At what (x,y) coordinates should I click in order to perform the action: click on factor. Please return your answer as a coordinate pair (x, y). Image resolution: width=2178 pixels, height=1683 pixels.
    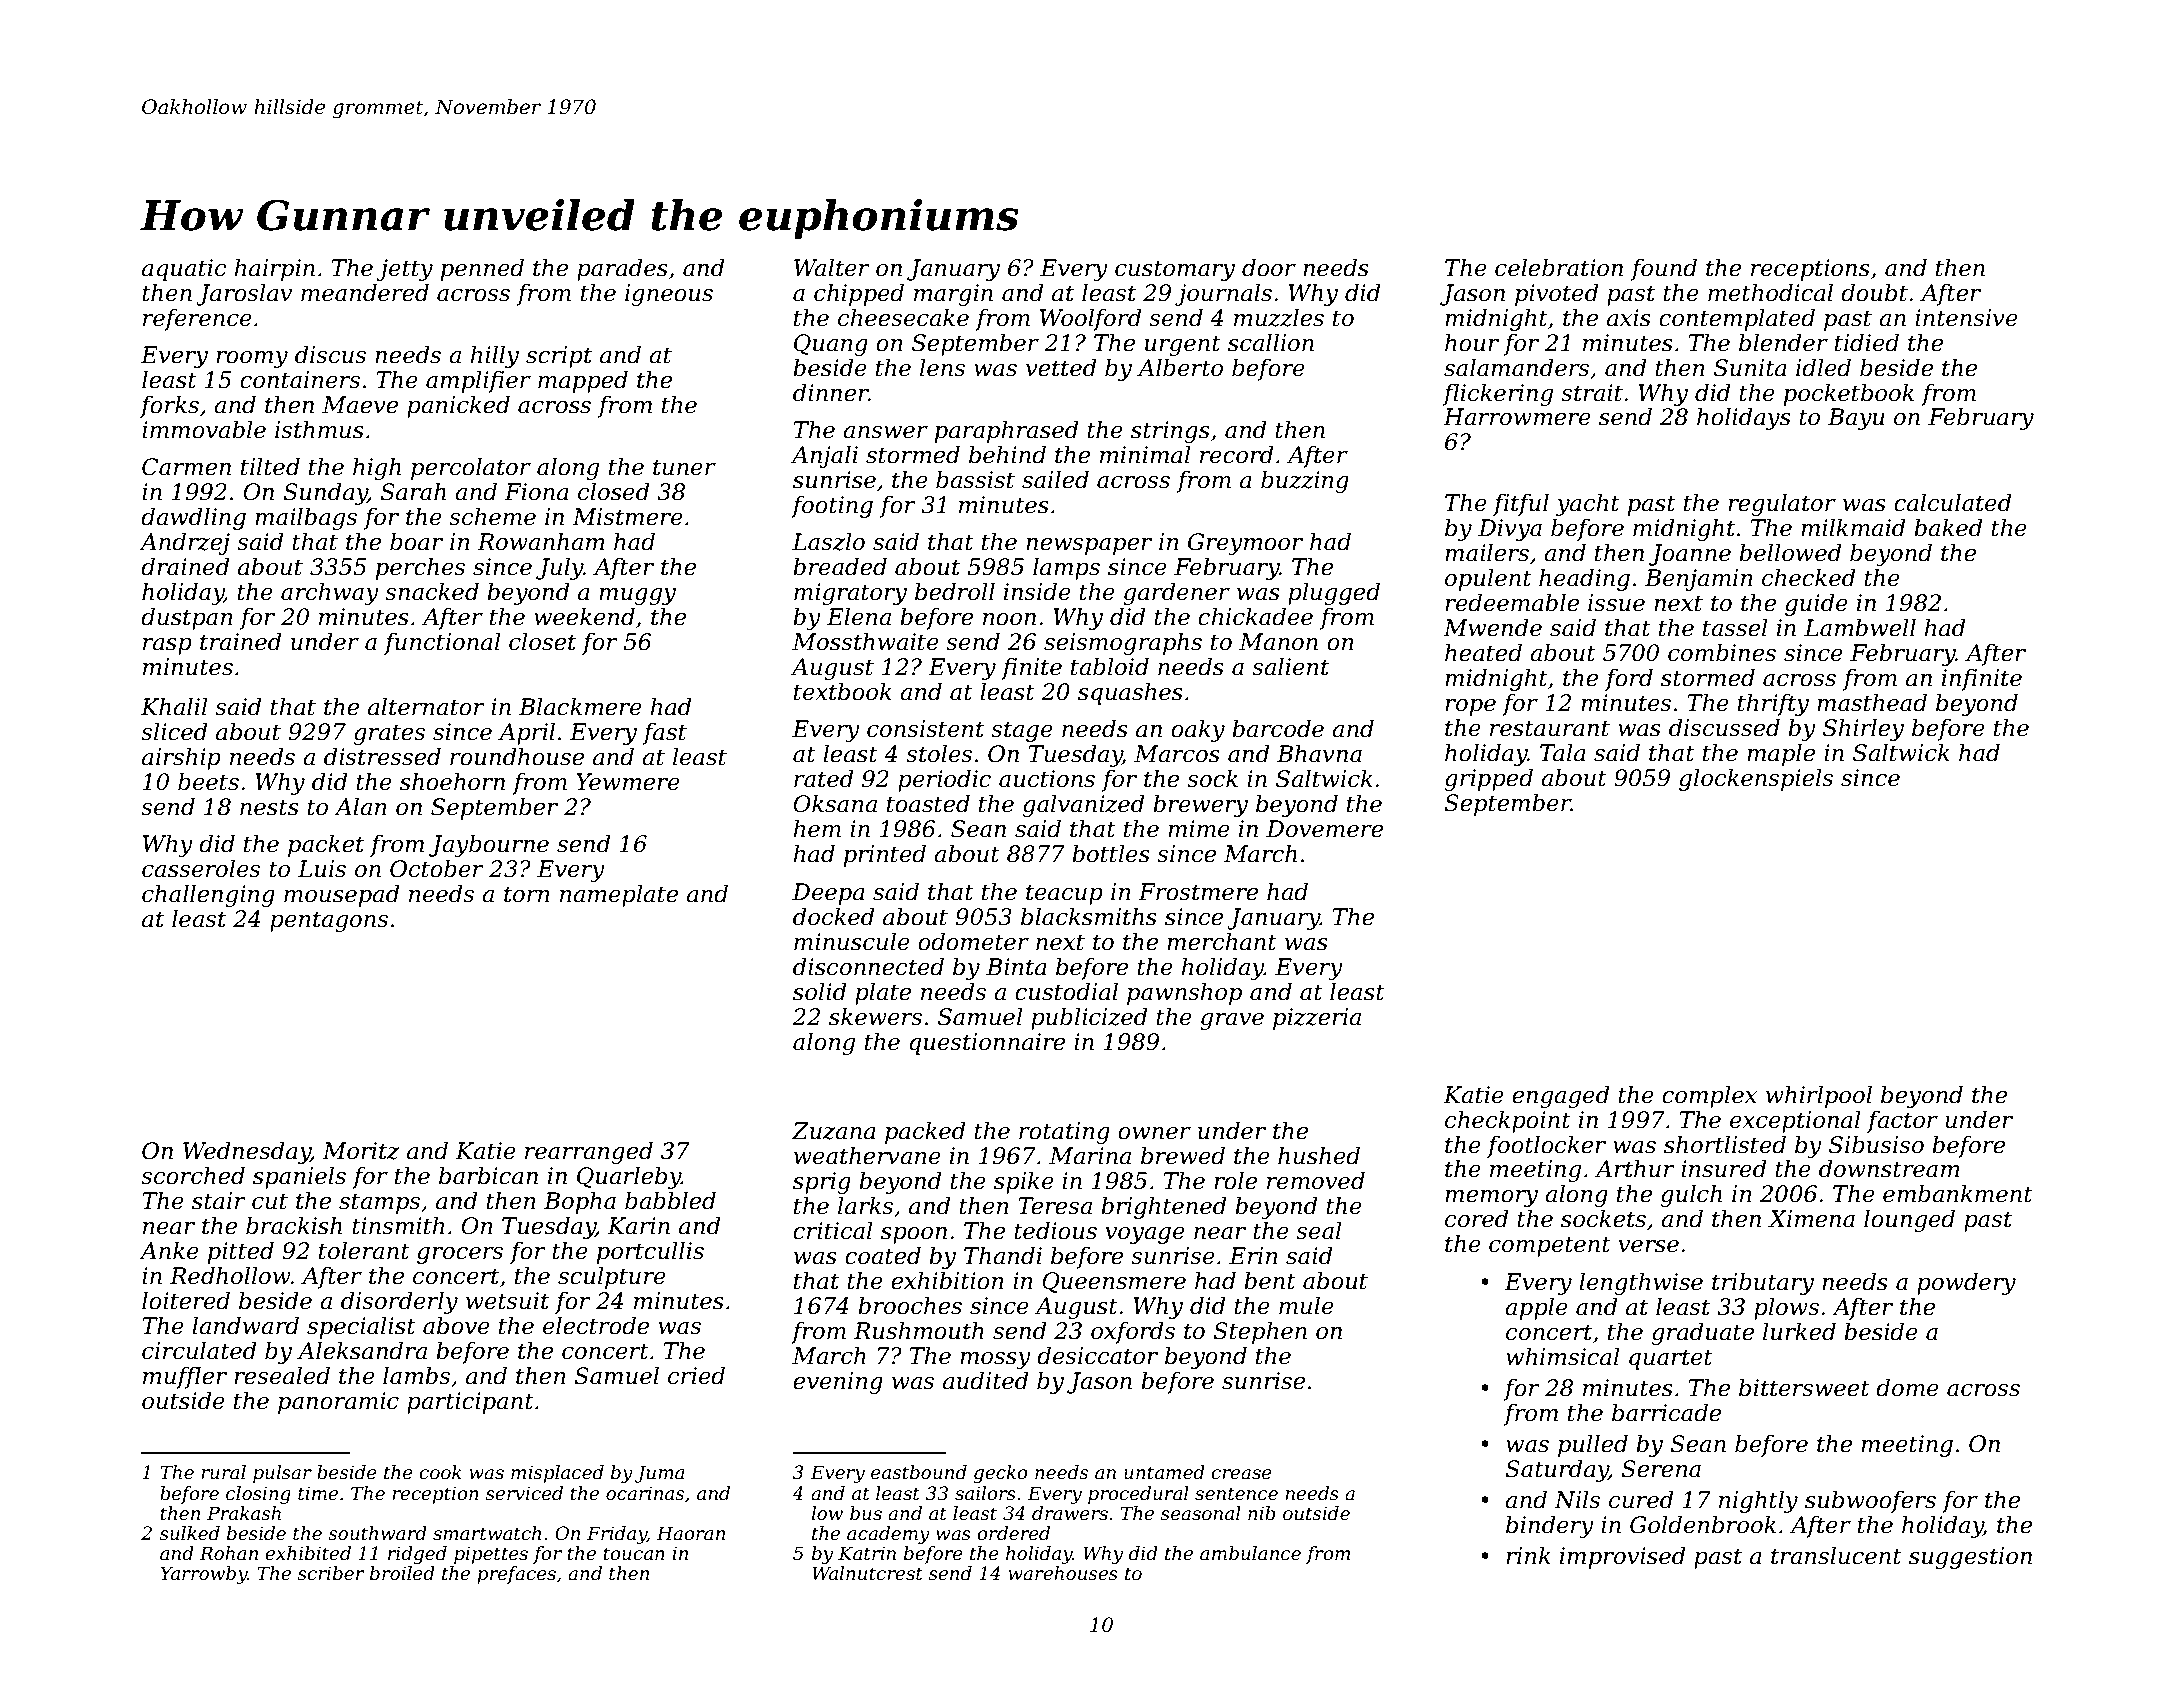
    Looking at the image, I should click on (1902, 1122).
